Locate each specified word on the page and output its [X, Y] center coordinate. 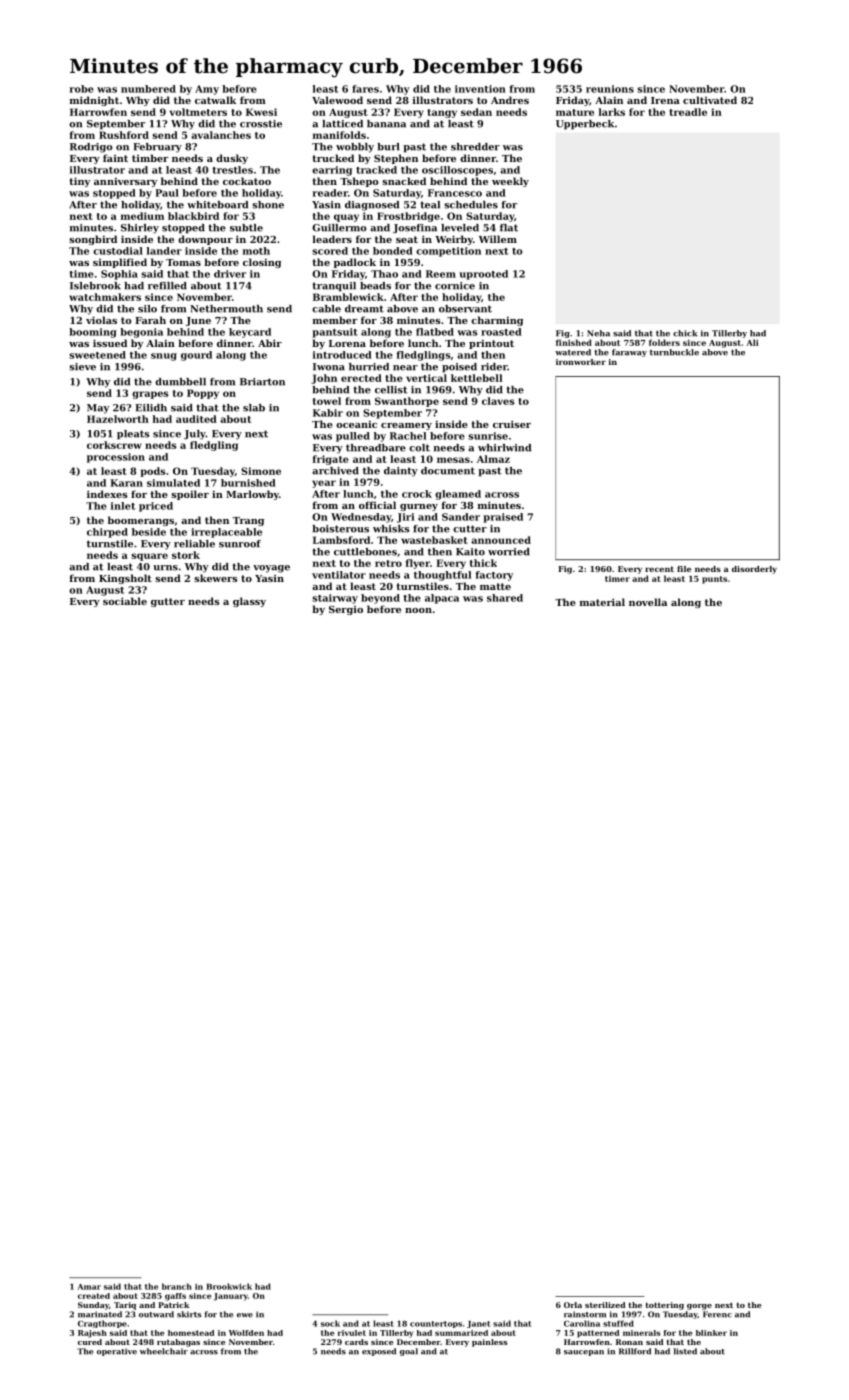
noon [418, 610]
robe [81, 89]
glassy [249, 602]
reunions [610, 89]
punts [714, 580]
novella [648, 602]
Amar [89, 1287]
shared [505, 598]
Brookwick [229, 1286]
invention [480, 89]
